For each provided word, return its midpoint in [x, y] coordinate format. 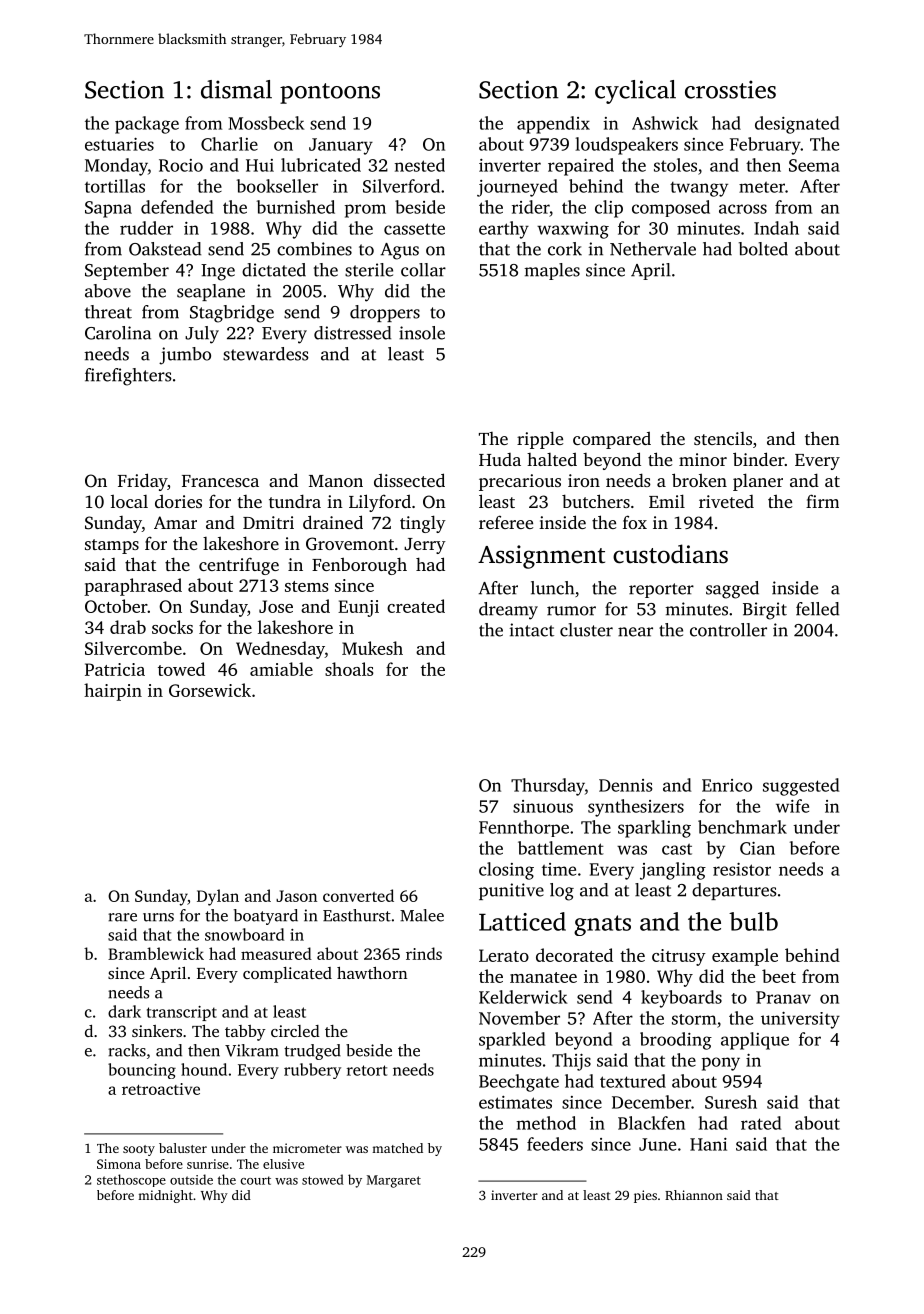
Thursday [548, 787]
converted [358, 895]
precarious [520, 482]
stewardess [266, 354]
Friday [142, 482]
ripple [540, 440]
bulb [753, 921]
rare [122, 917]
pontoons [330, 93]
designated [797, 125]
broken [699, 480]
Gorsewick [210, 690]
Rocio [181, 165]
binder [759, 459]
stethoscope [131, 1180]
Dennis [625, 785]
